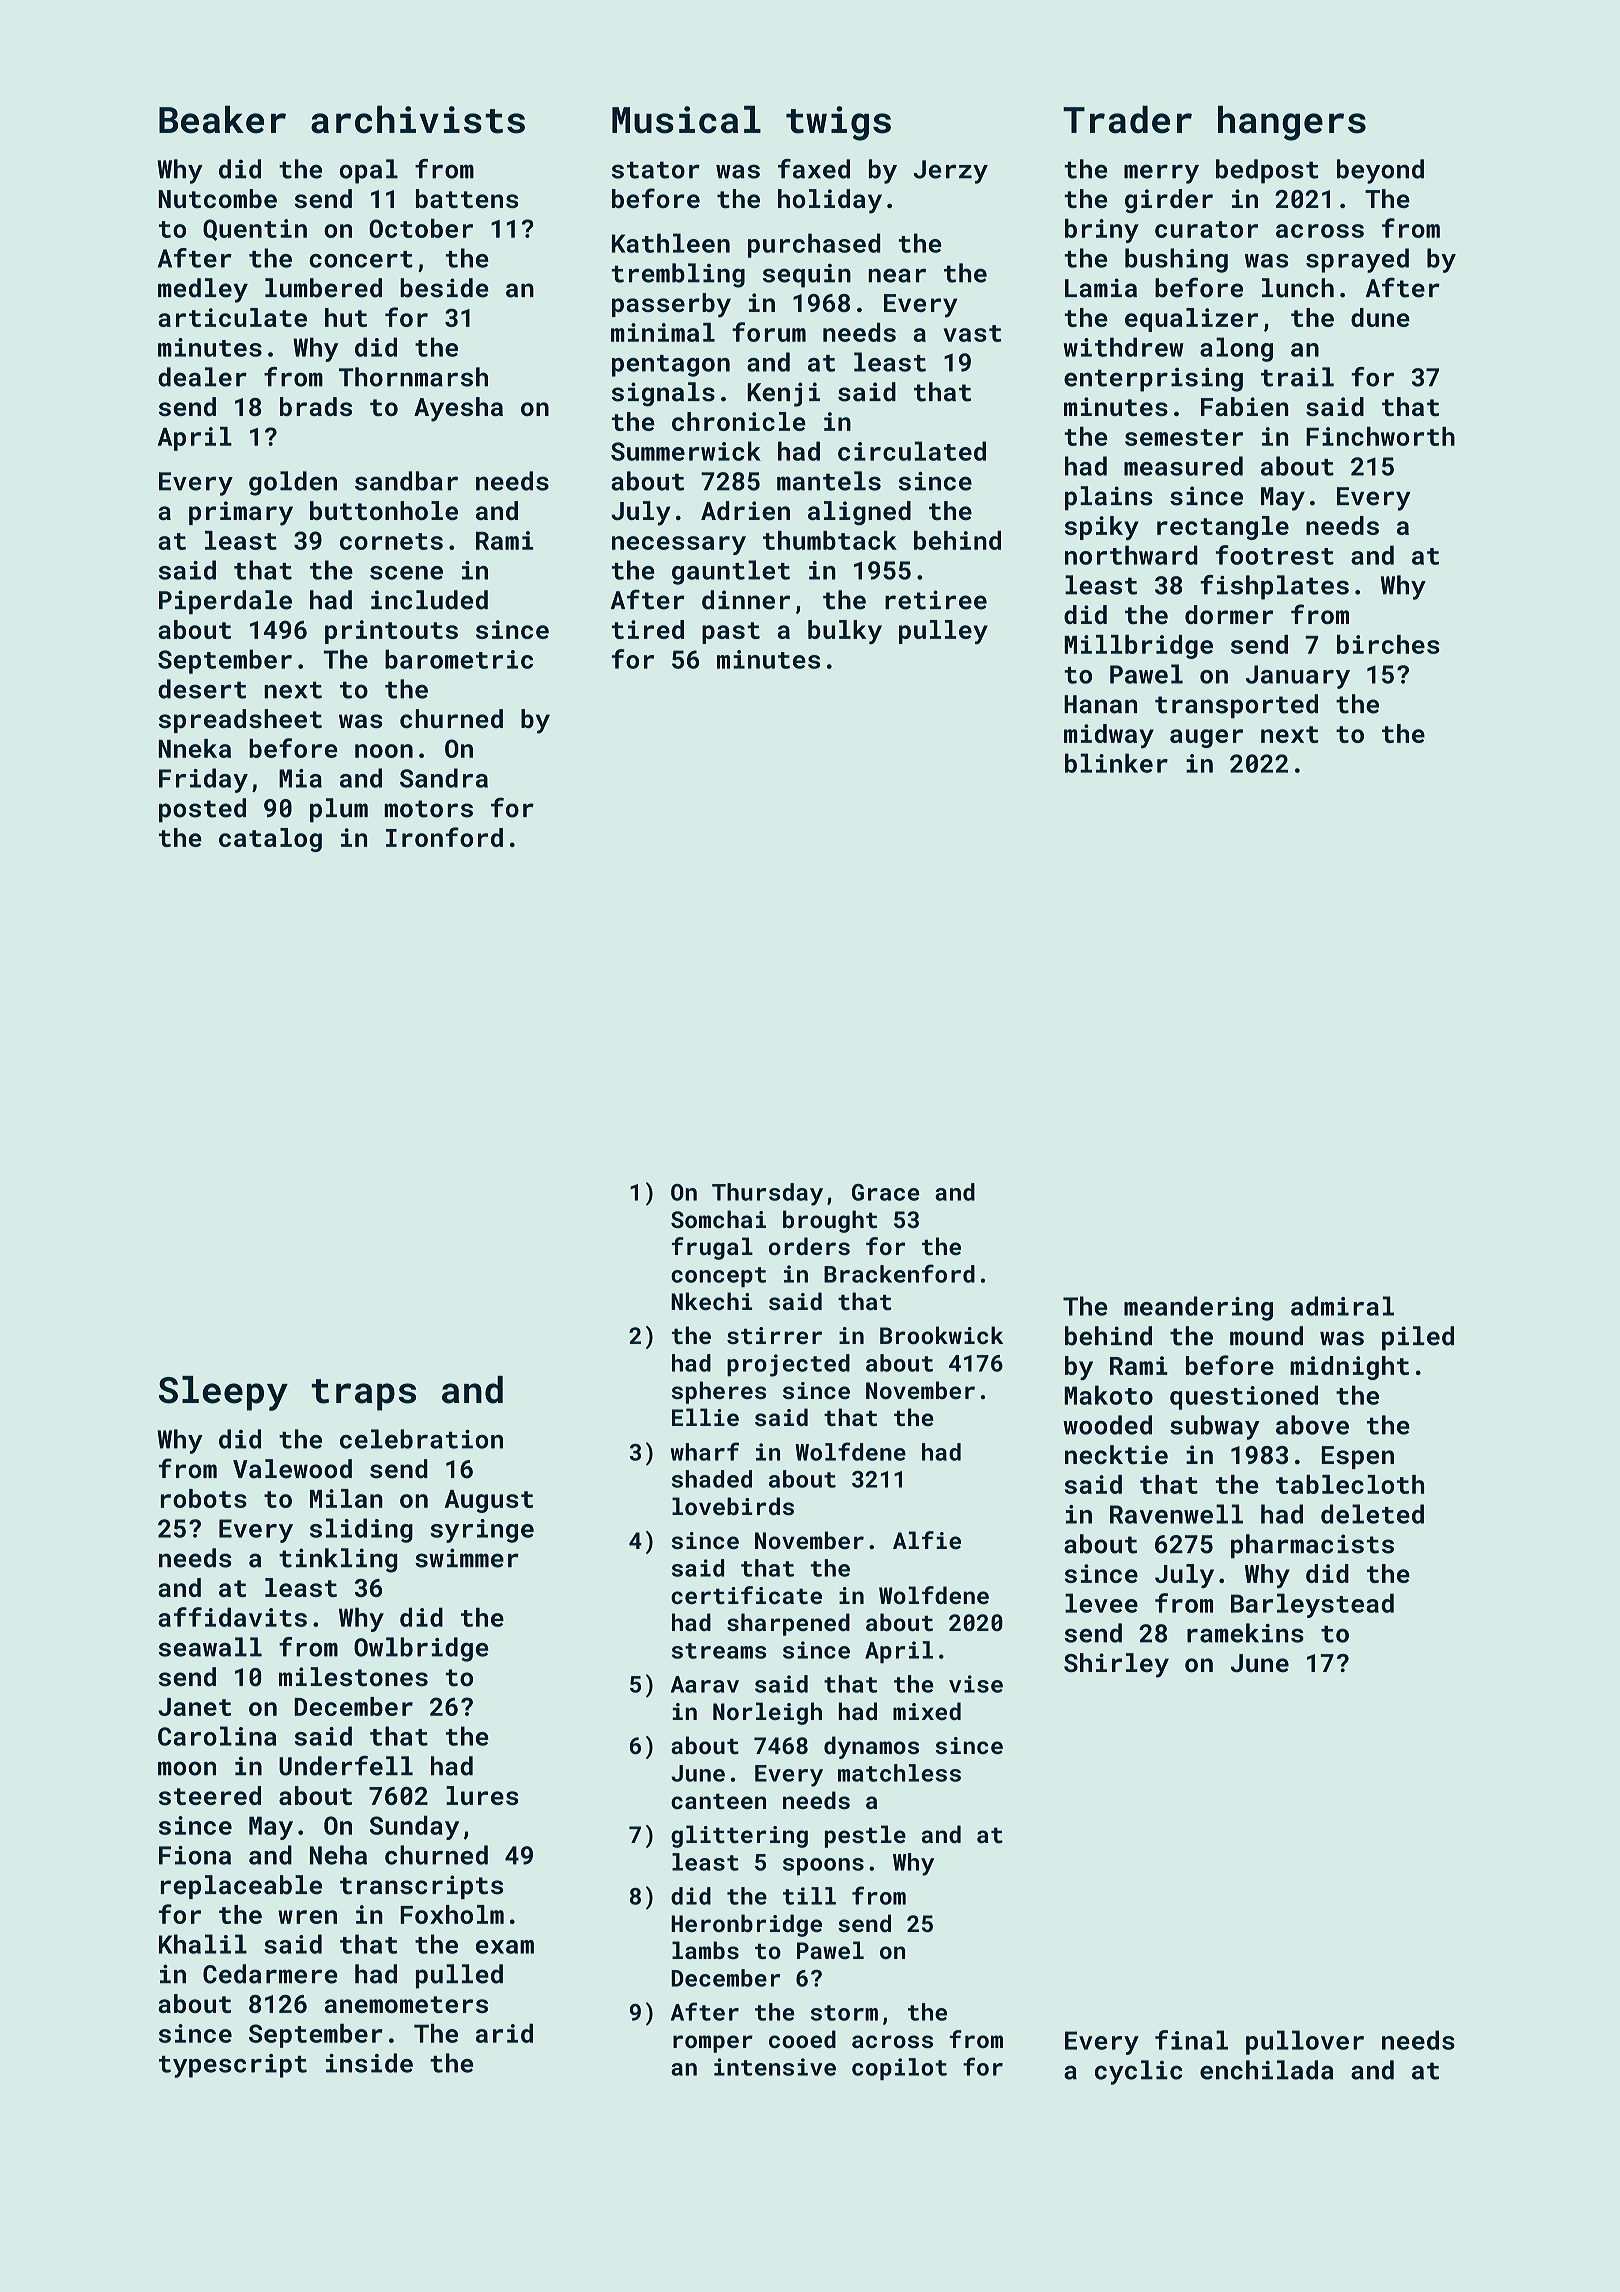  Describe the element at coordinates (886, 1192) in the screenshot. I see `Grace` at that location.
